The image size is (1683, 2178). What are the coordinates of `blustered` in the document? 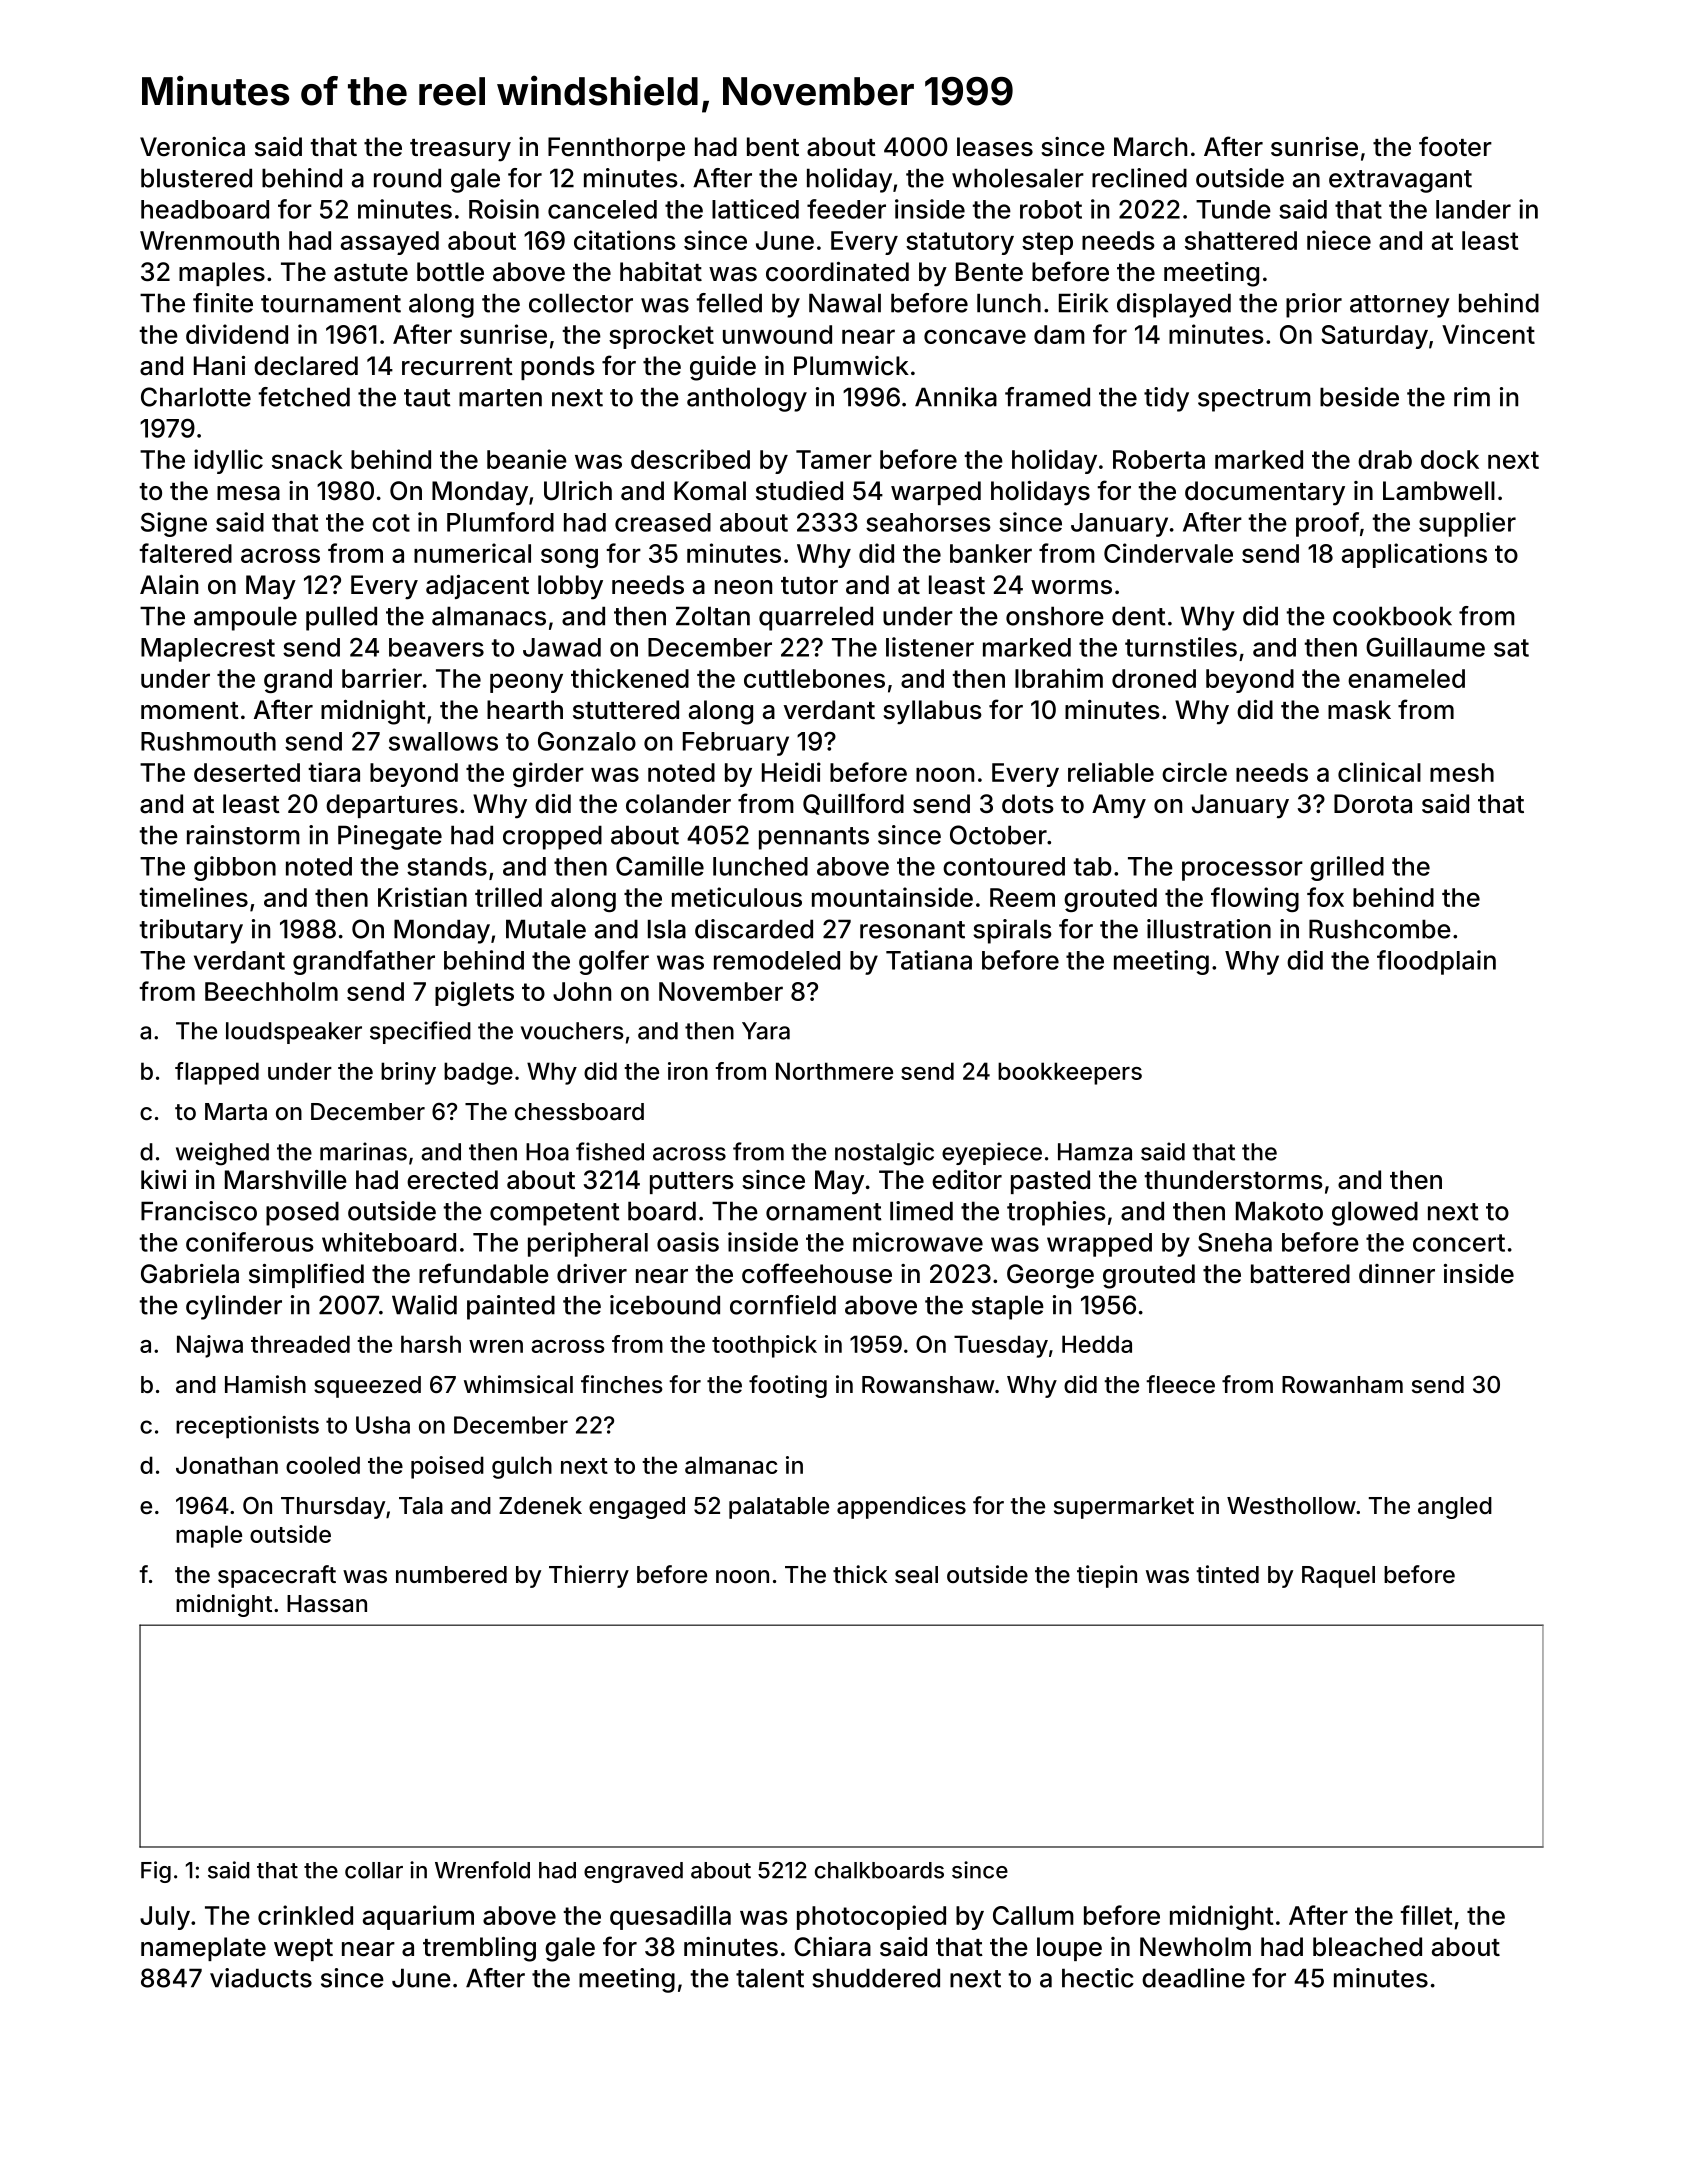 It's located at (196, 178).
